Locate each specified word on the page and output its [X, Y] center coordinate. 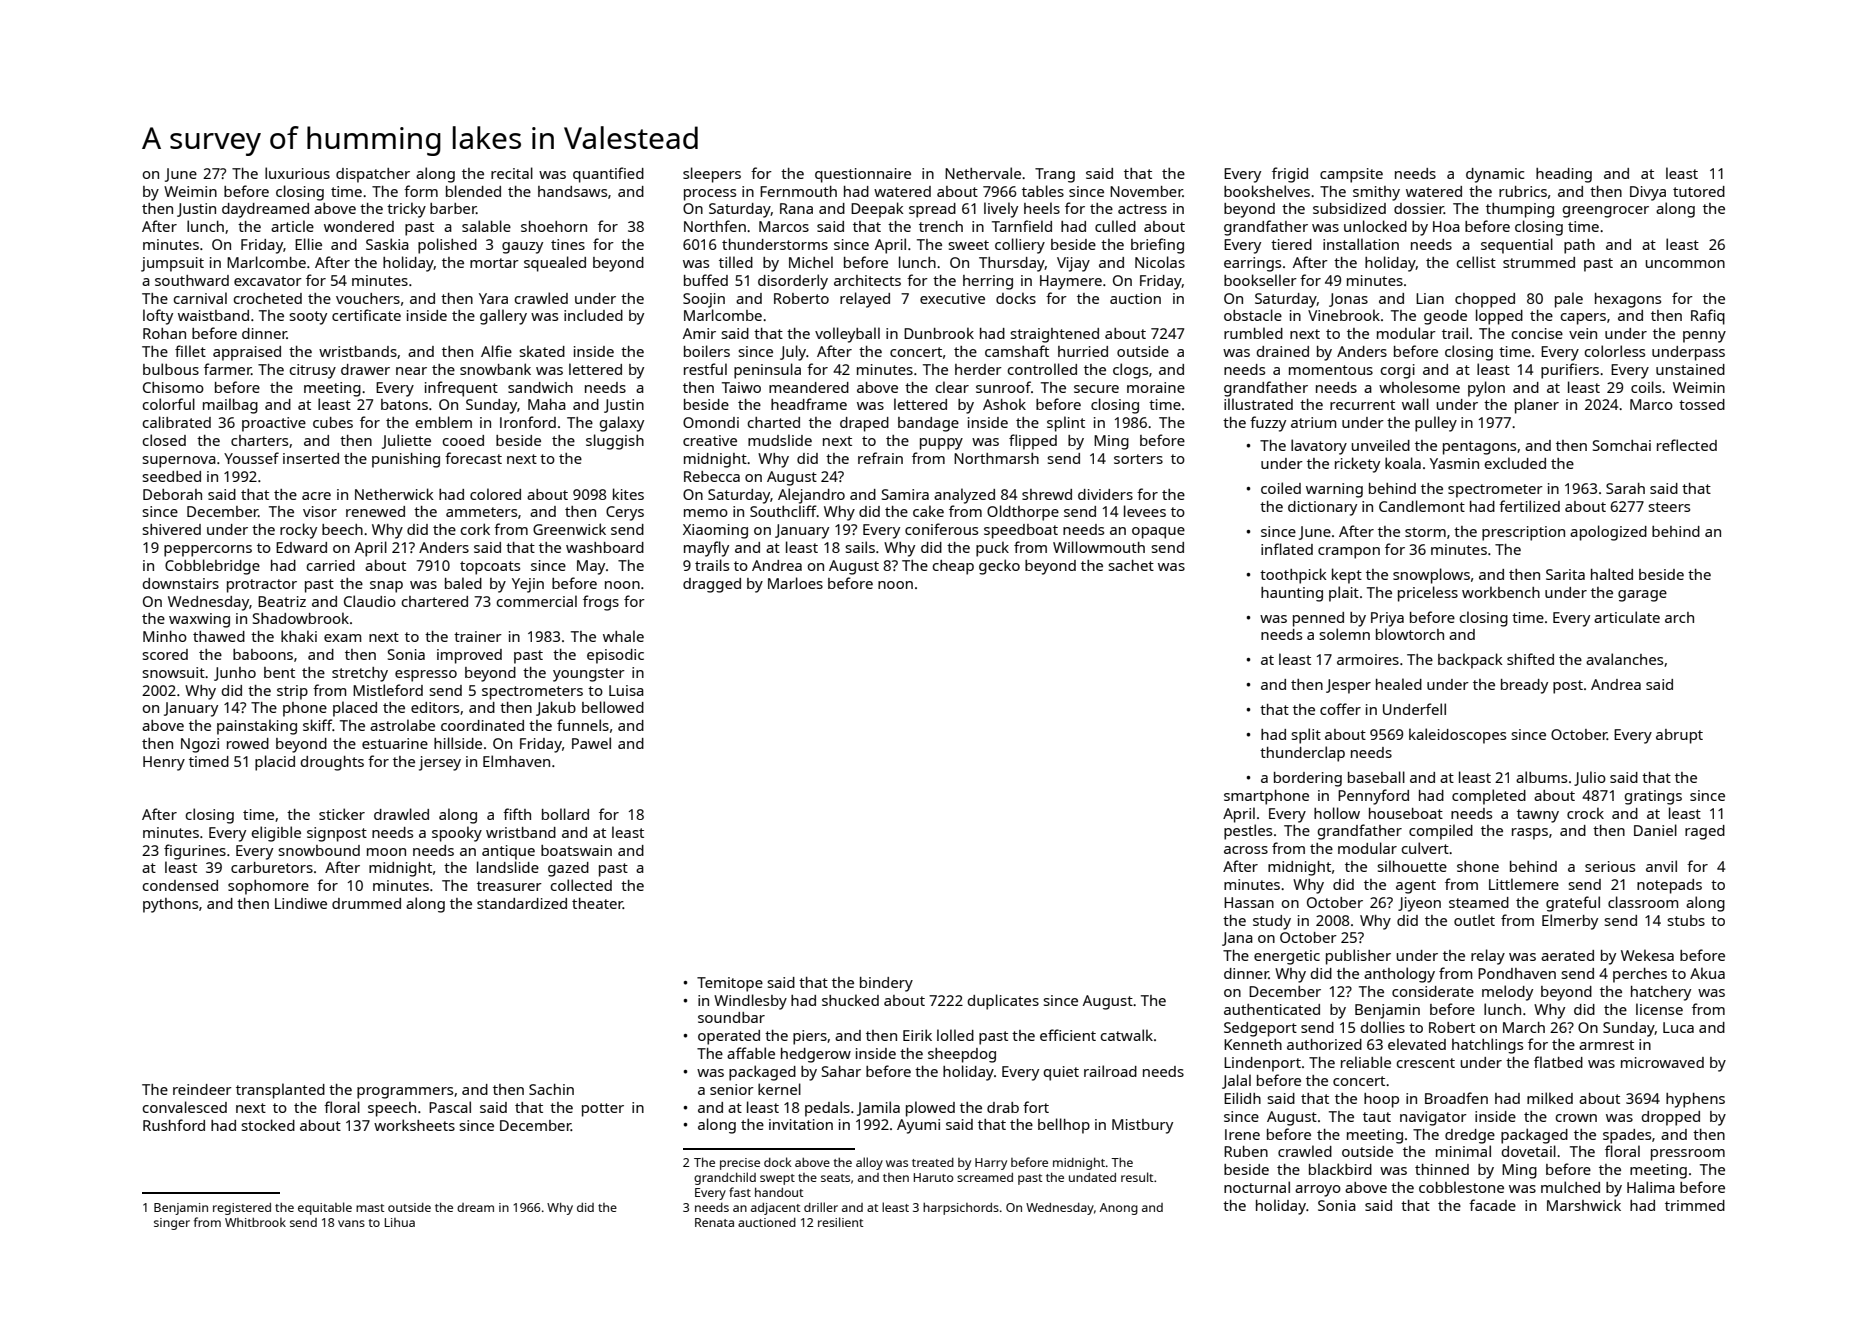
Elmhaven [516, 761]
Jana [1237, 939]
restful [705, 369]
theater [597, 903]
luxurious [297, 173]
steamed [1479, 902]
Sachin [551, 1089]
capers [1583, 319]
